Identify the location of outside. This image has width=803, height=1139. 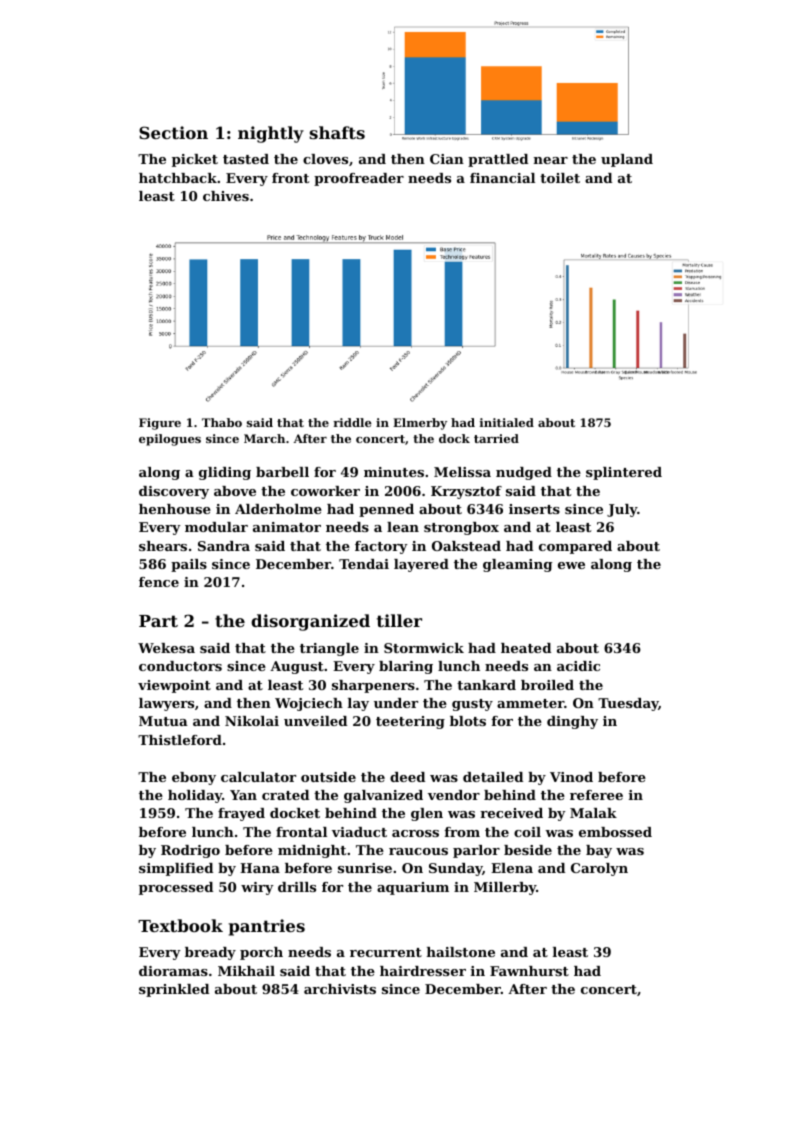
(328, 777).
